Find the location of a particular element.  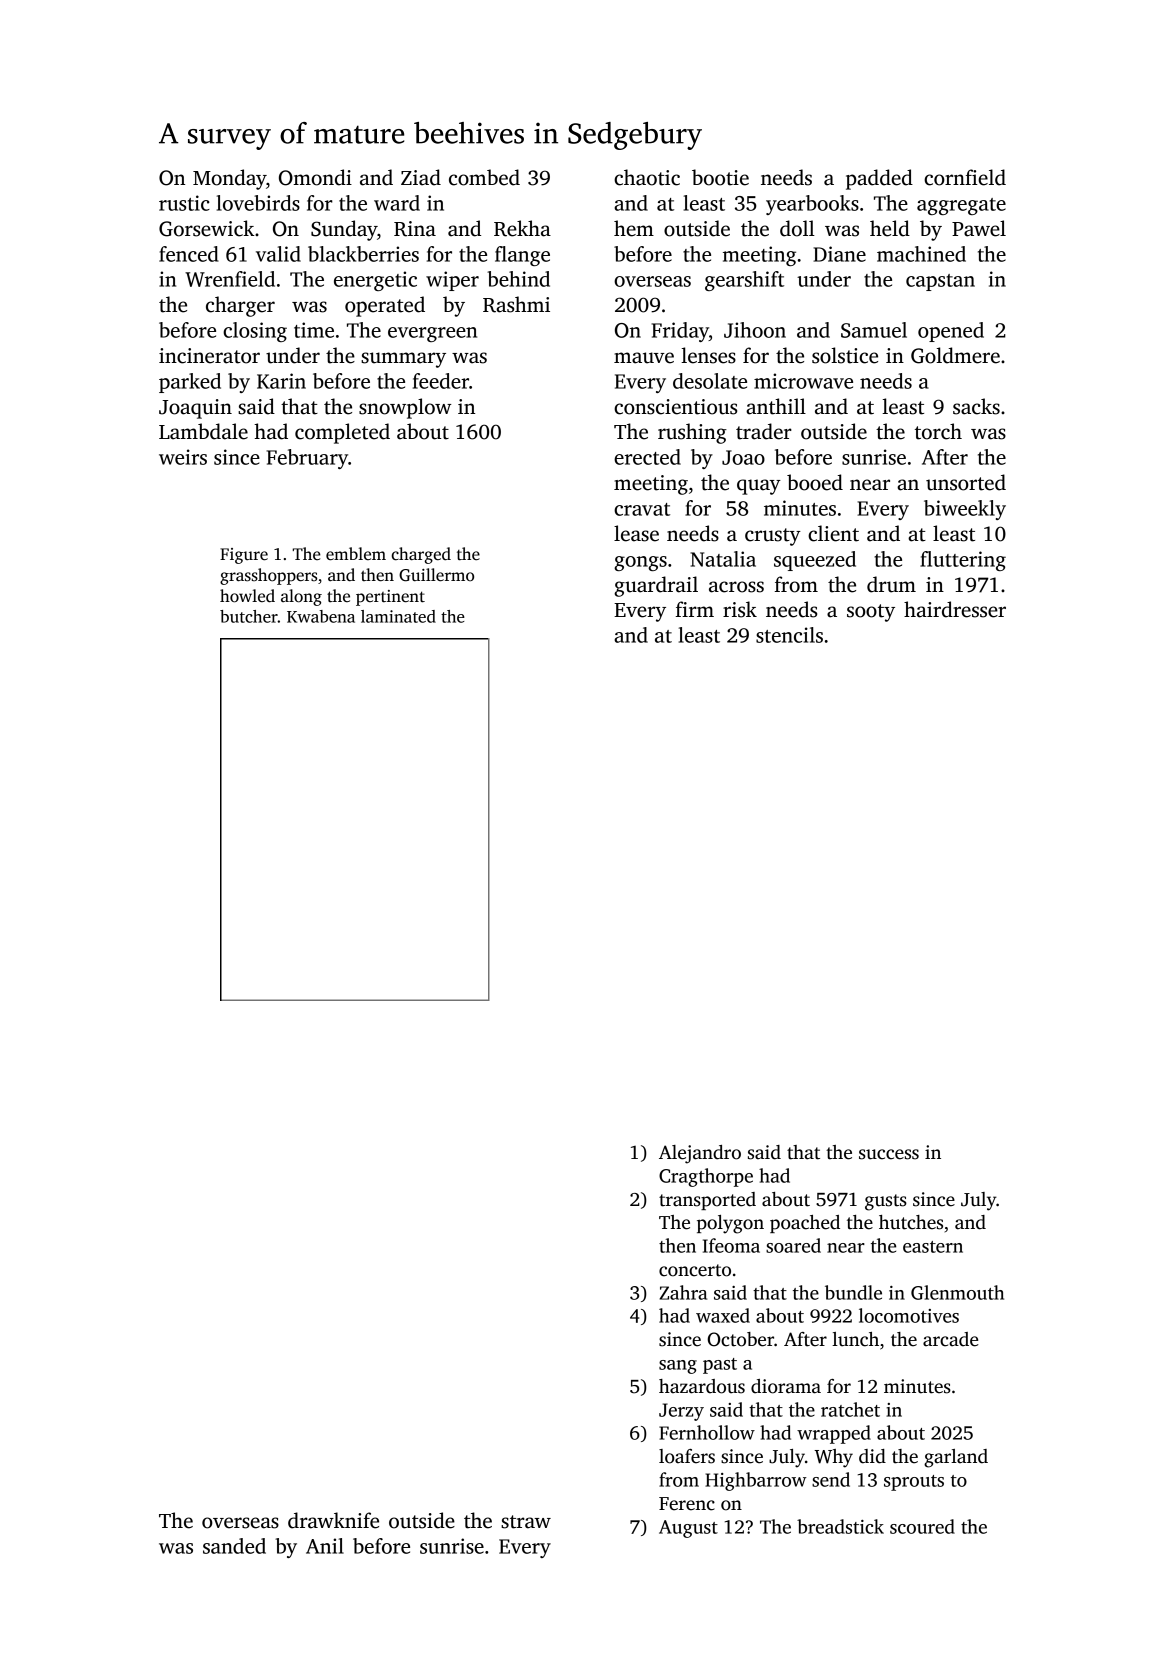

fenced is located at coordinates (189, 254).
